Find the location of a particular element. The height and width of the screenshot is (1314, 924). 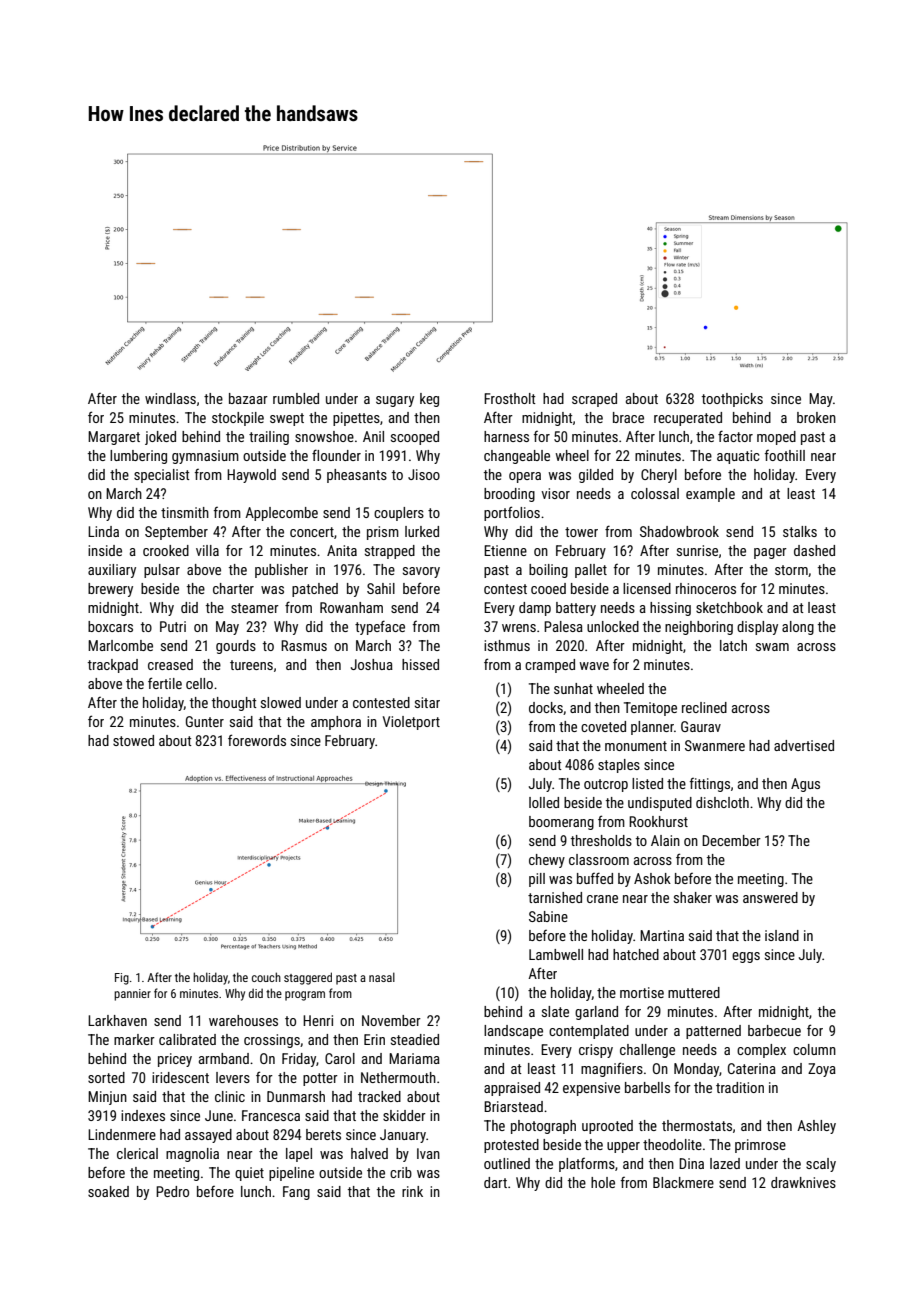

isthmus is located at coordinates (507, 645).
